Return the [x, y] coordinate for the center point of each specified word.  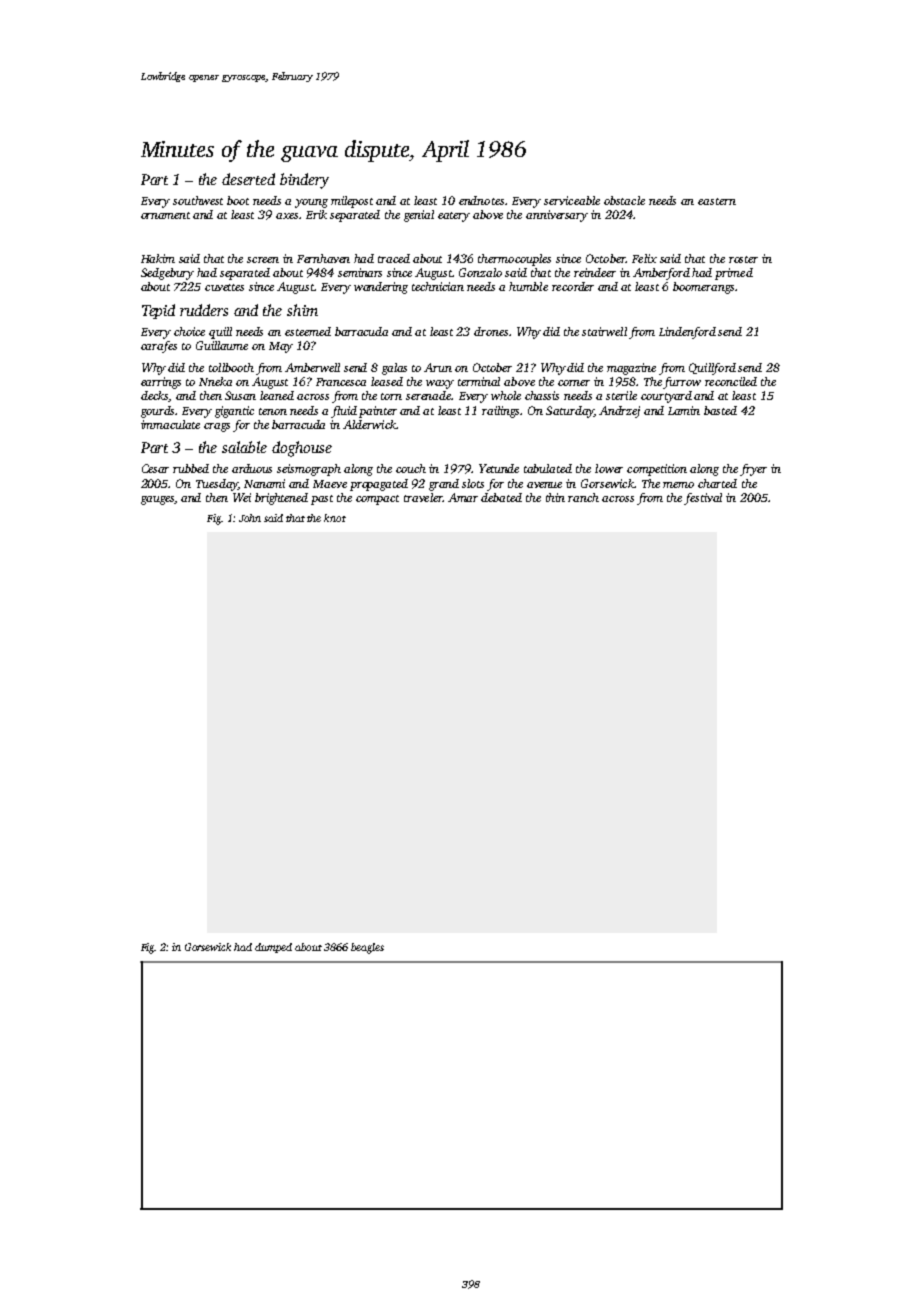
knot [335, 518]
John [250, 518]
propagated [379, 485]
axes [287, 216]
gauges [158, 500]
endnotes [481, 200]
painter [378, 412]
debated [501, 497]
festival [703, 499]
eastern [717, 201]
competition [657, 470]
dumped [273, 948]
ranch [583, 497]
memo [678, 485]
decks [155, 396]
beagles [367, 948]
